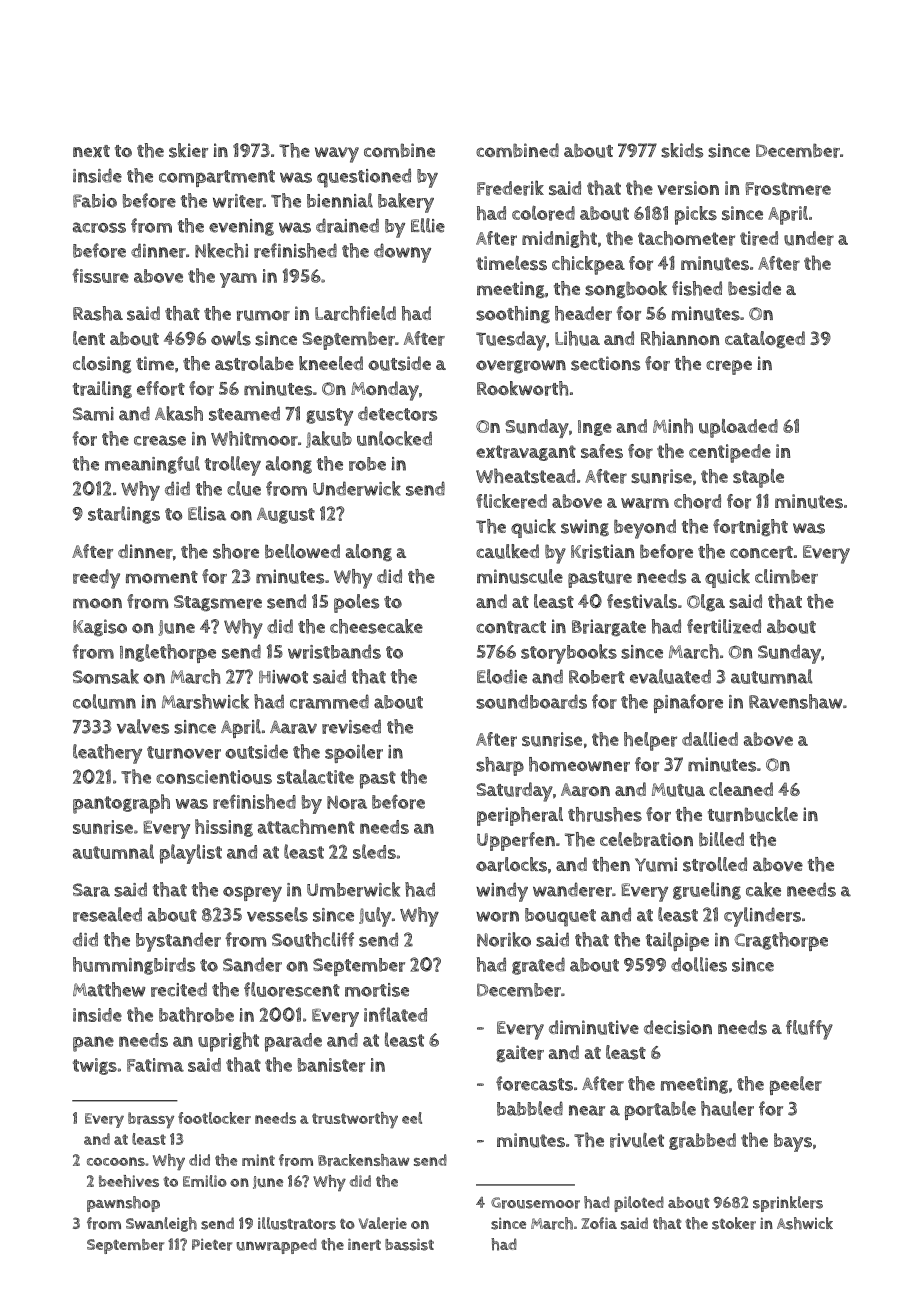 This image has height=1311, width=924. Describe the element at coordinates (337, 155) in the image. I see `wavy` at that location.
